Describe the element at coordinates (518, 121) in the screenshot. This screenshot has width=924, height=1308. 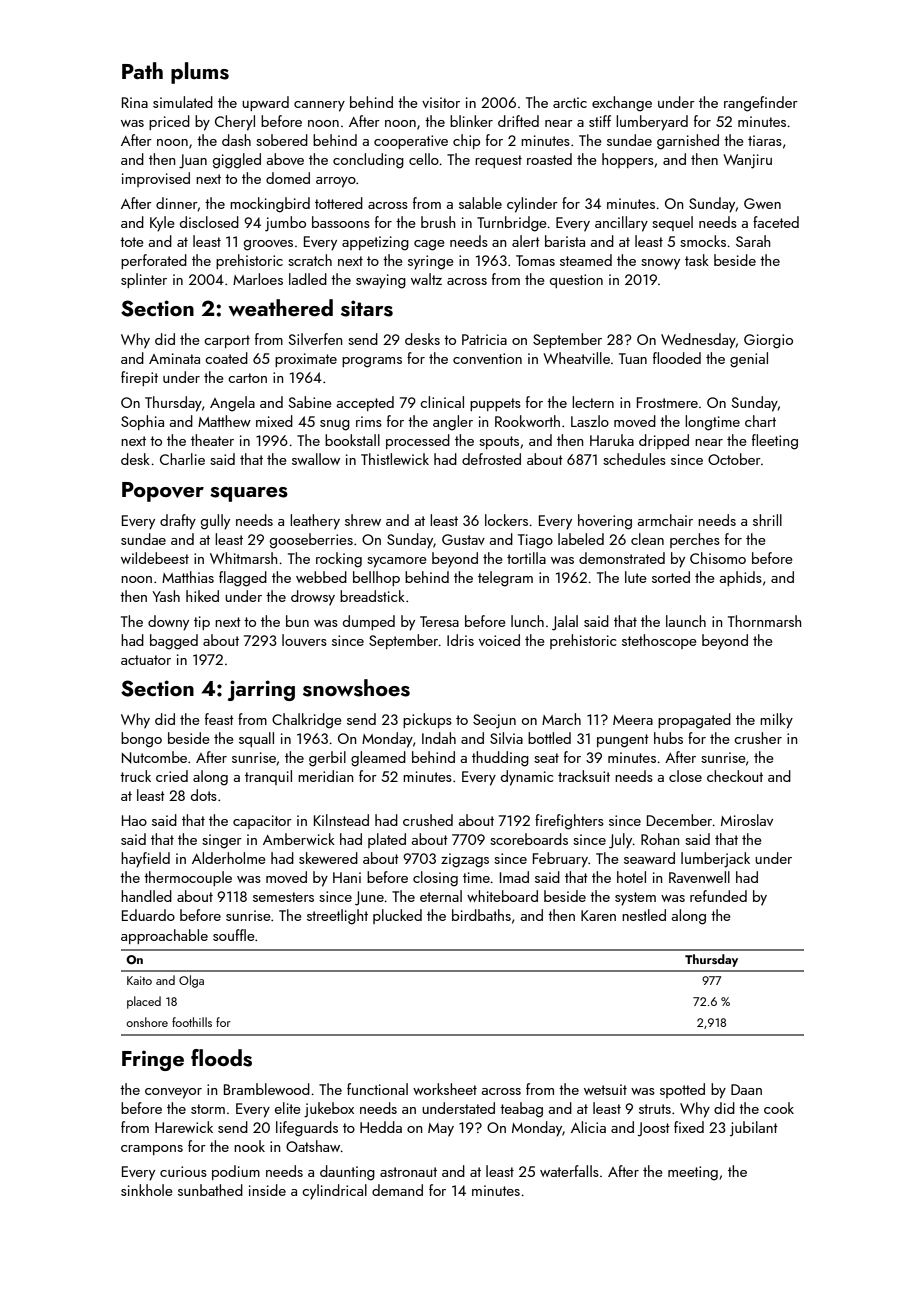
I see `drifted` at that location.
